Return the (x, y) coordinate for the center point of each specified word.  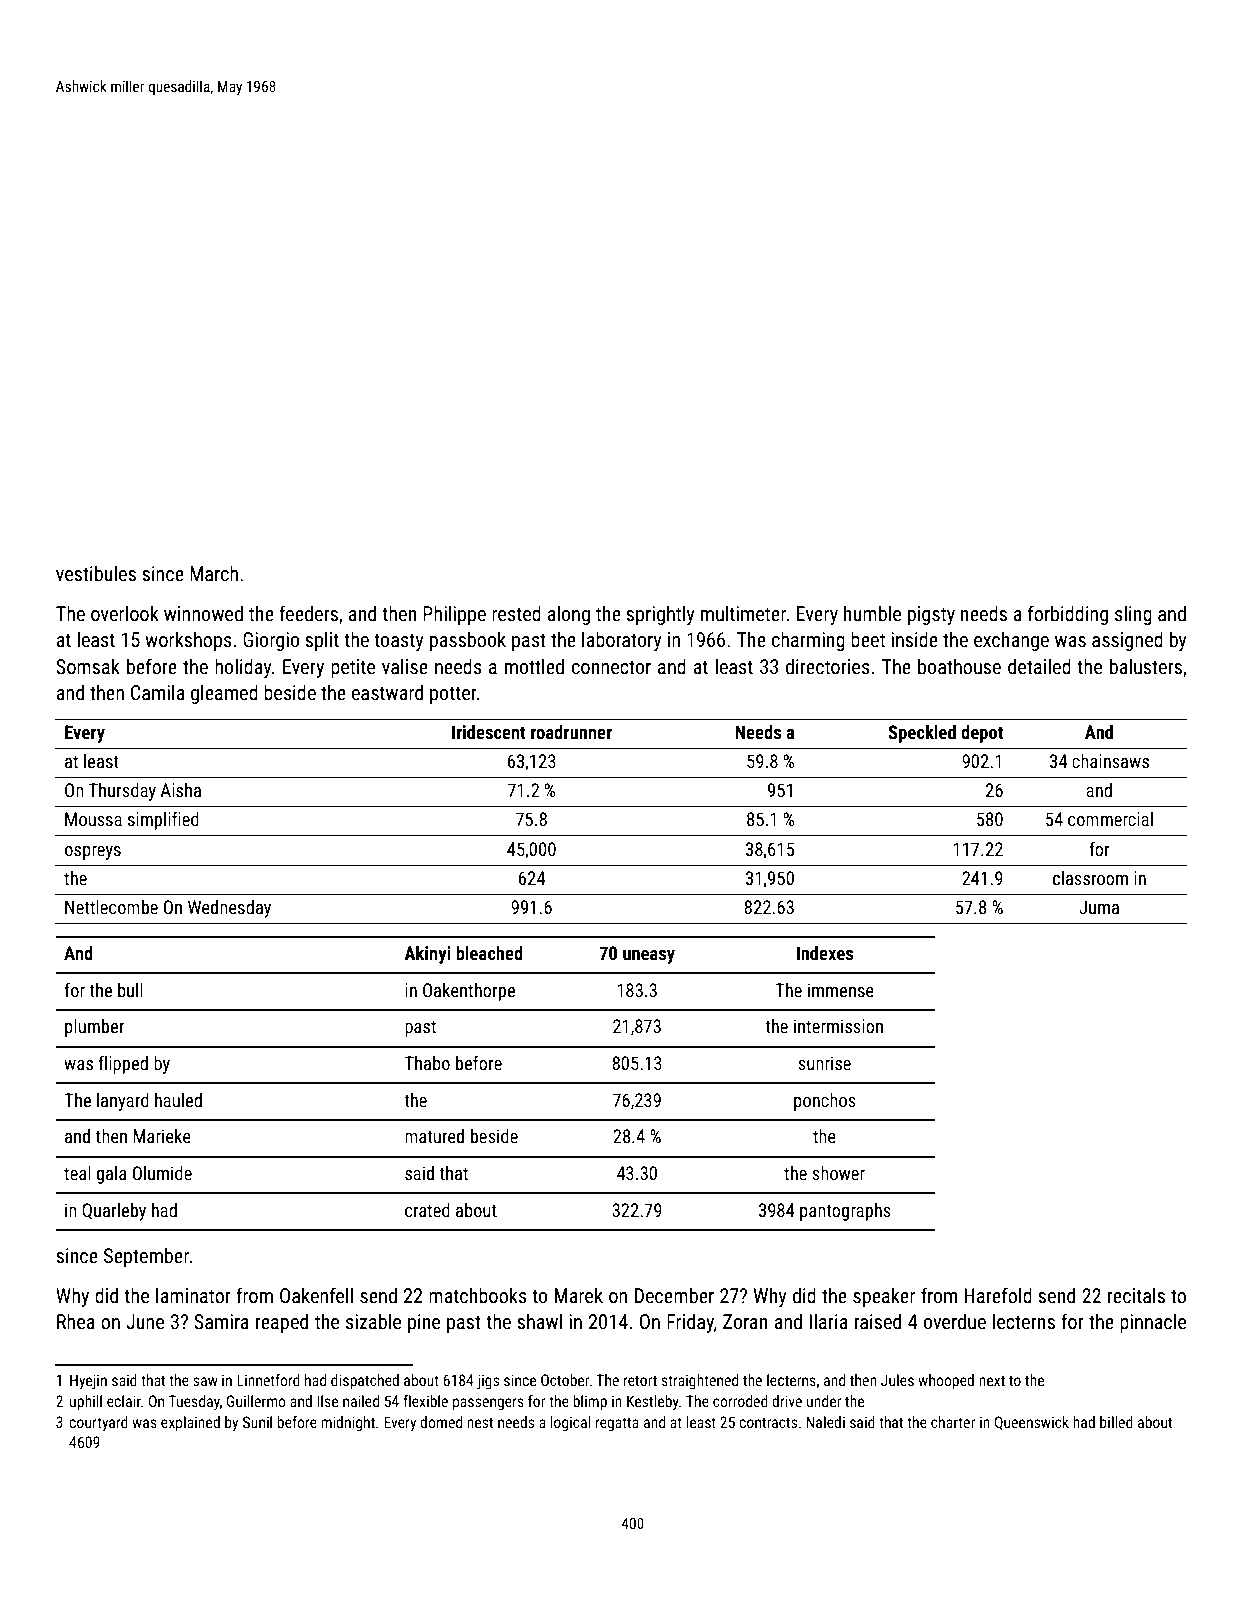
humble (872, 613)
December (674, 1295)
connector (611, 667)
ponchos (825, 1102)
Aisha (181, 790)
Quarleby (114, 1212)
